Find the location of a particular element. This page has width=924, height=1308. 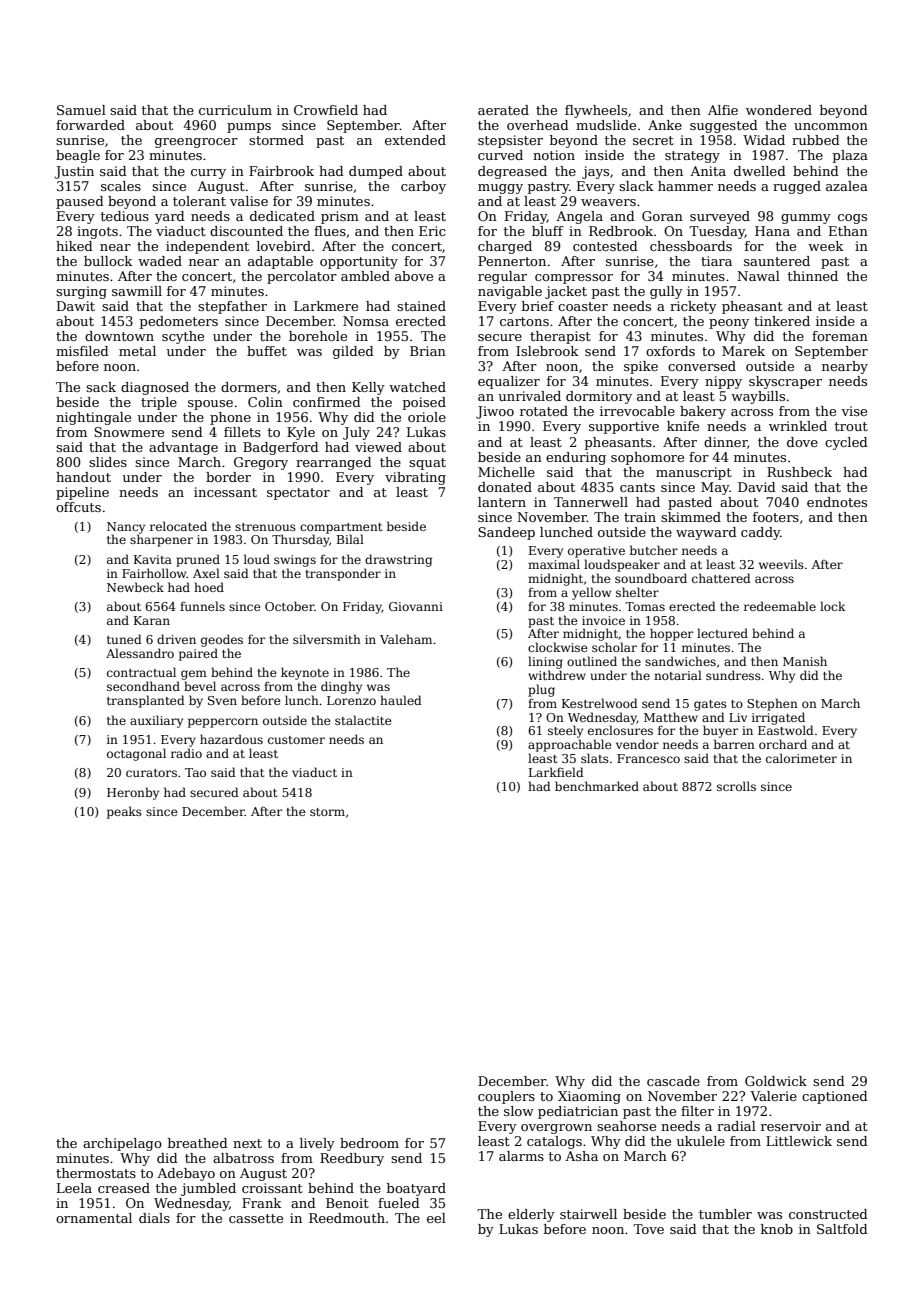

Crowfield is located at coordinates (326, 110).
